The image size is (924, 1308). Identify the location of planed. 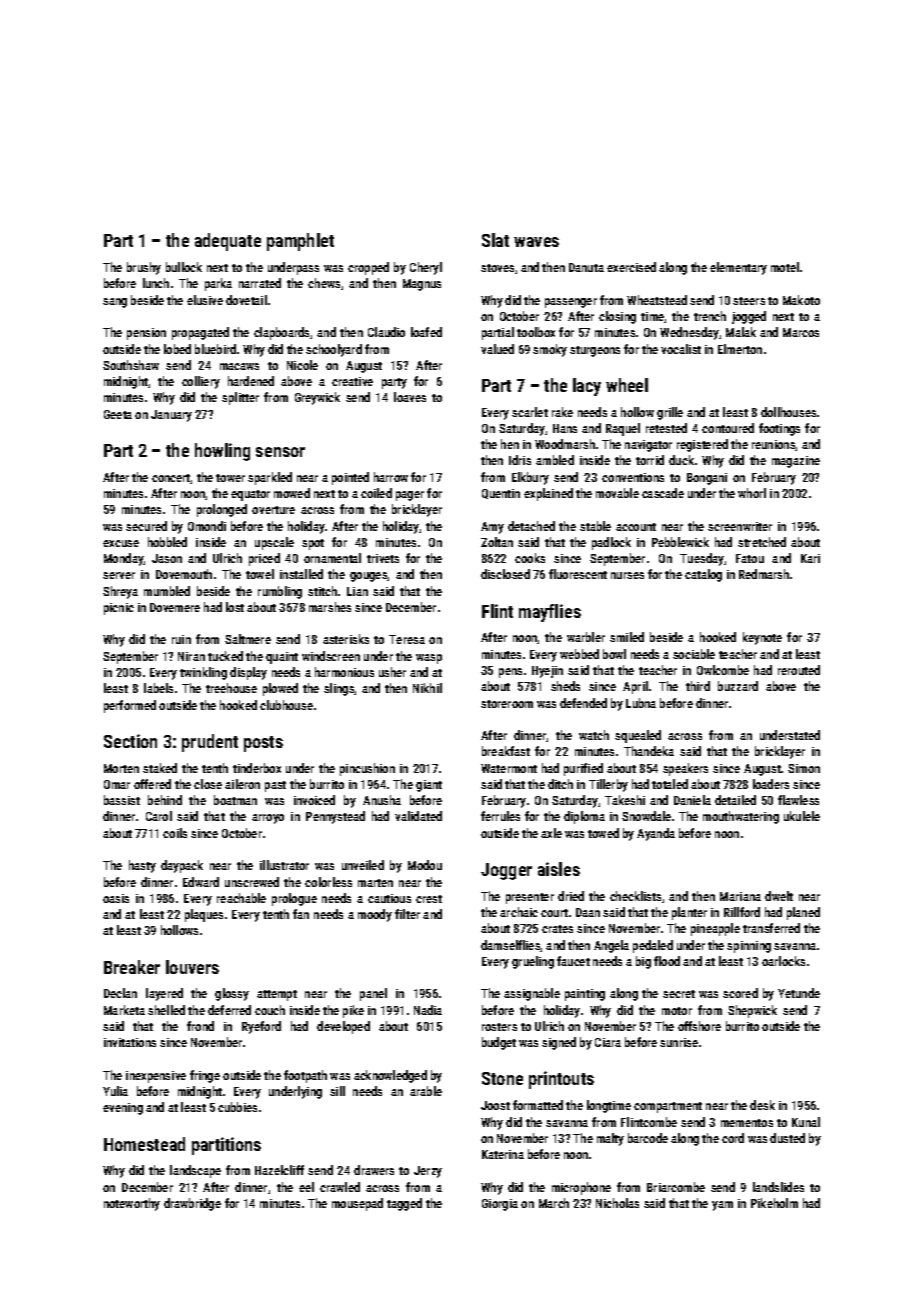
(803, 913).
